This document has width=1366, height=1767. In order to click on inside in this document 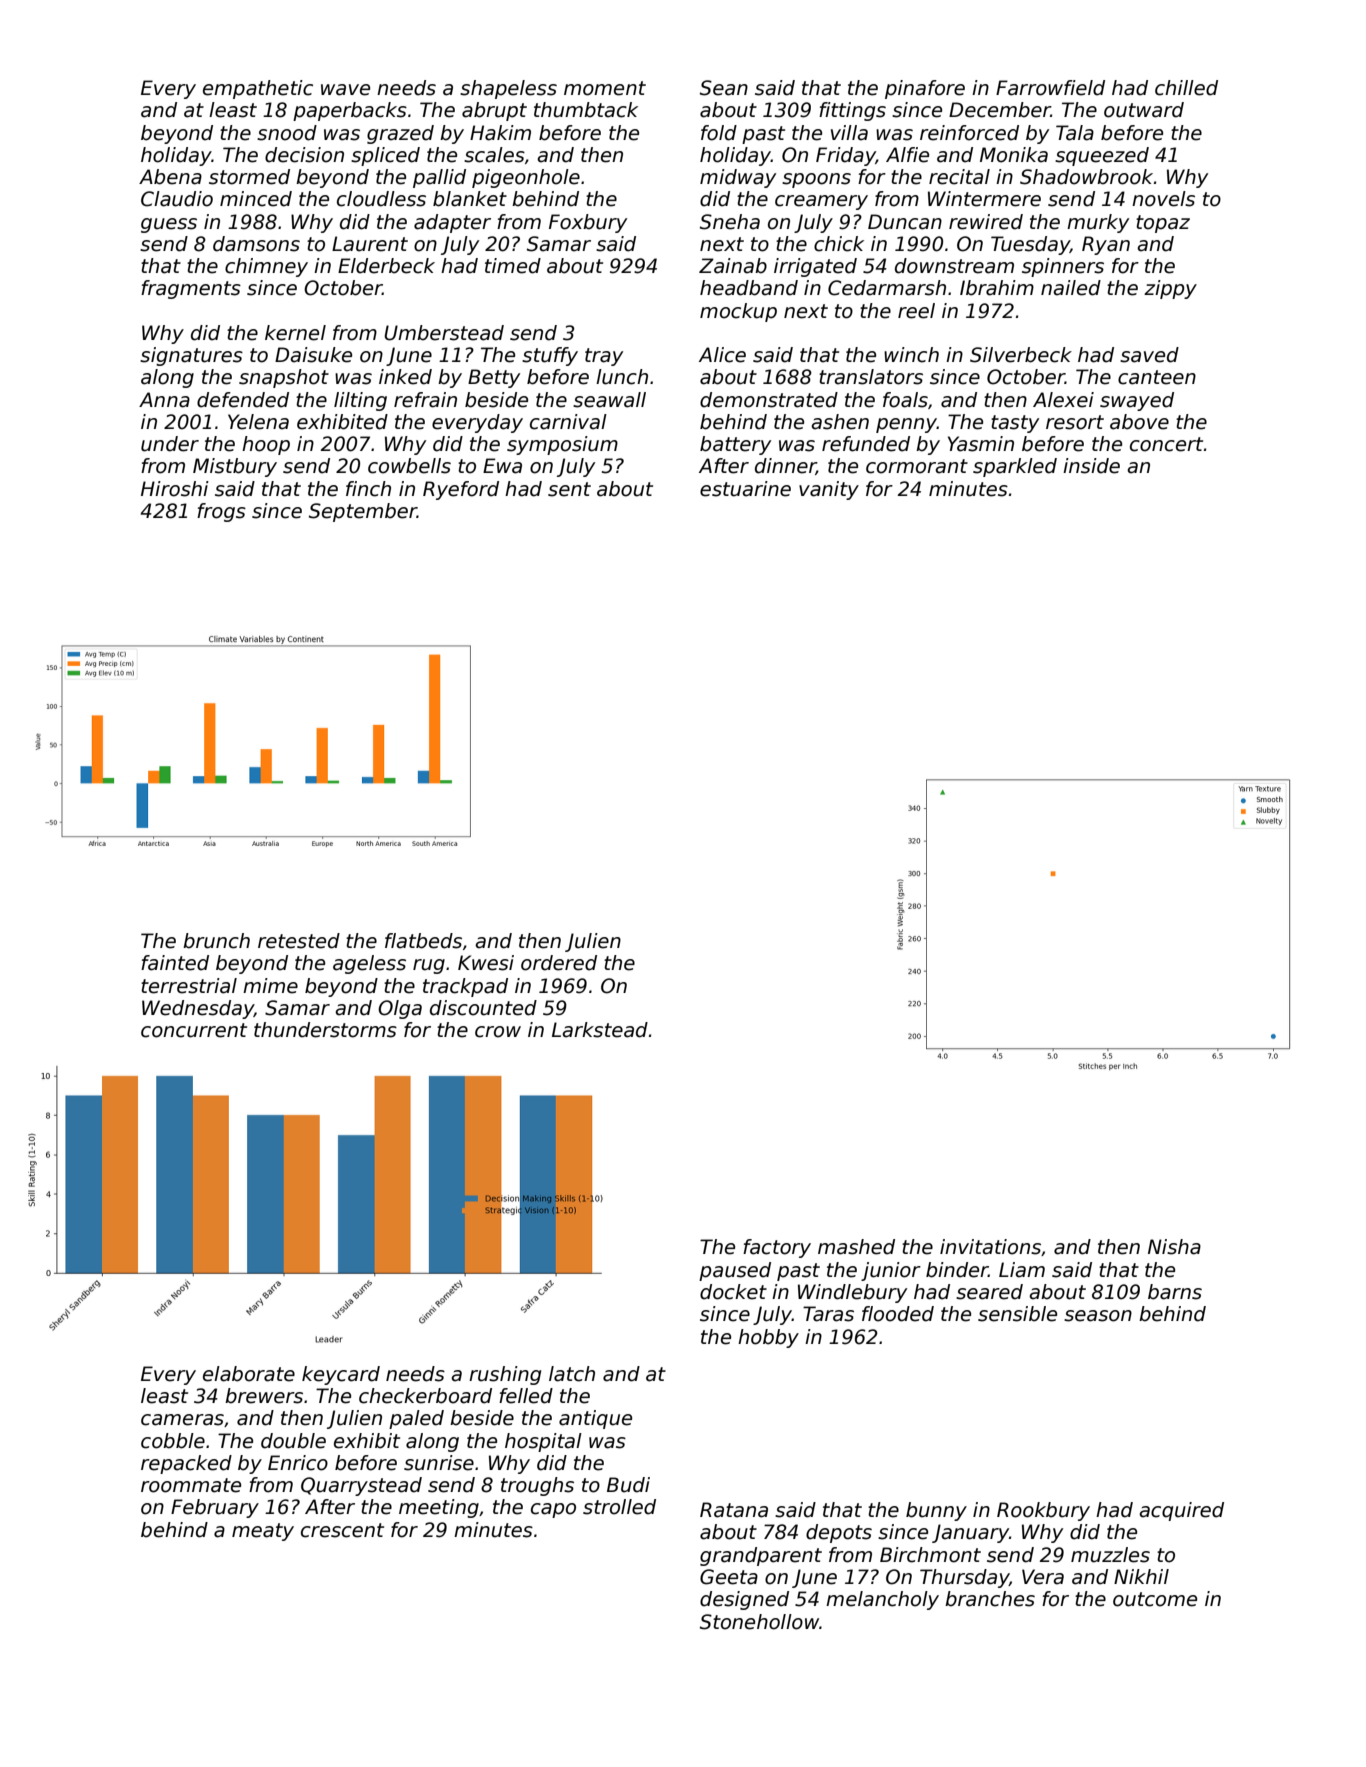, I will do `click(1091, 466)`.
